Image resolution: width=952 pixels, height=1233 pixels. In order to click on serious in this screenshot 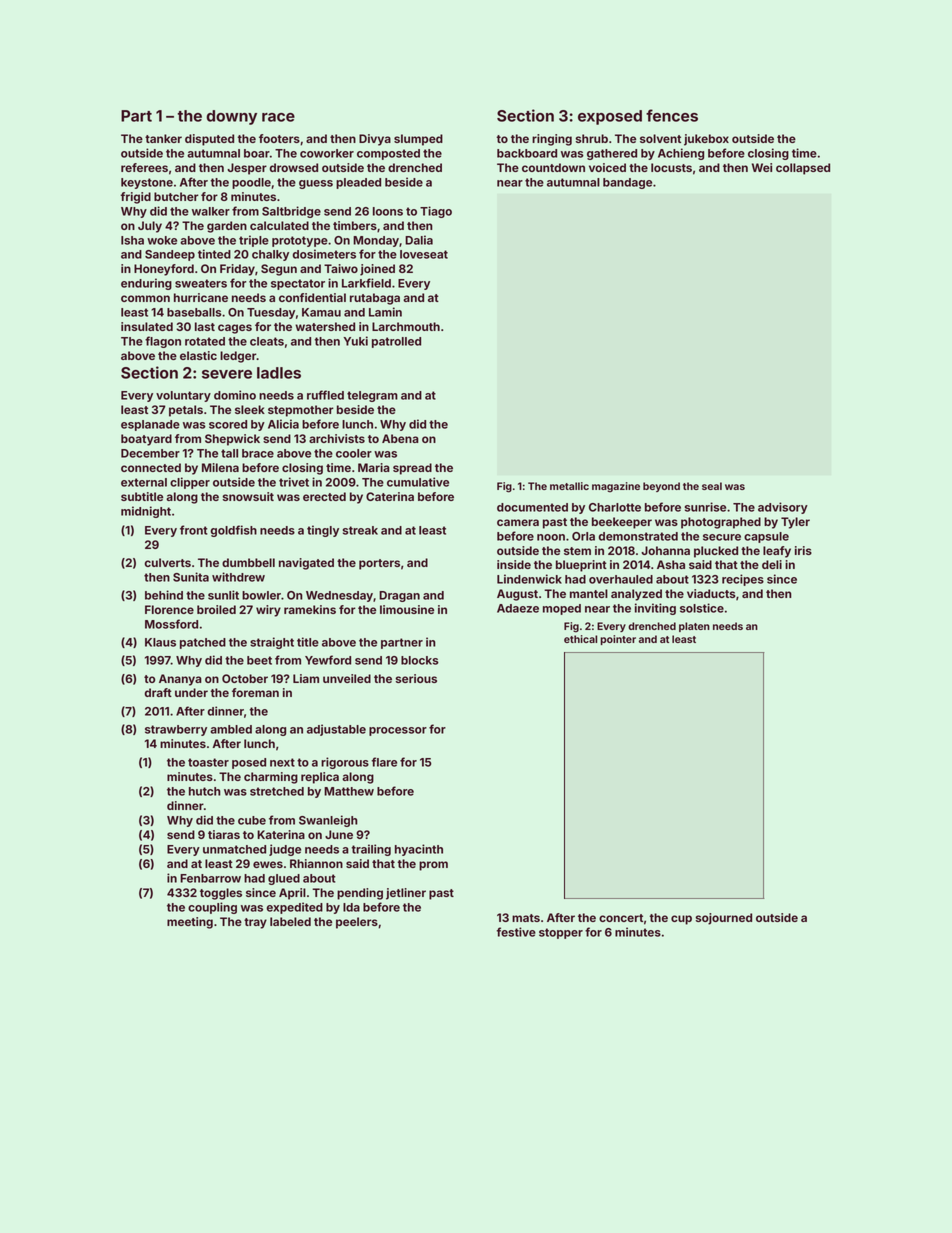, I will do `click(416, 678)`.
